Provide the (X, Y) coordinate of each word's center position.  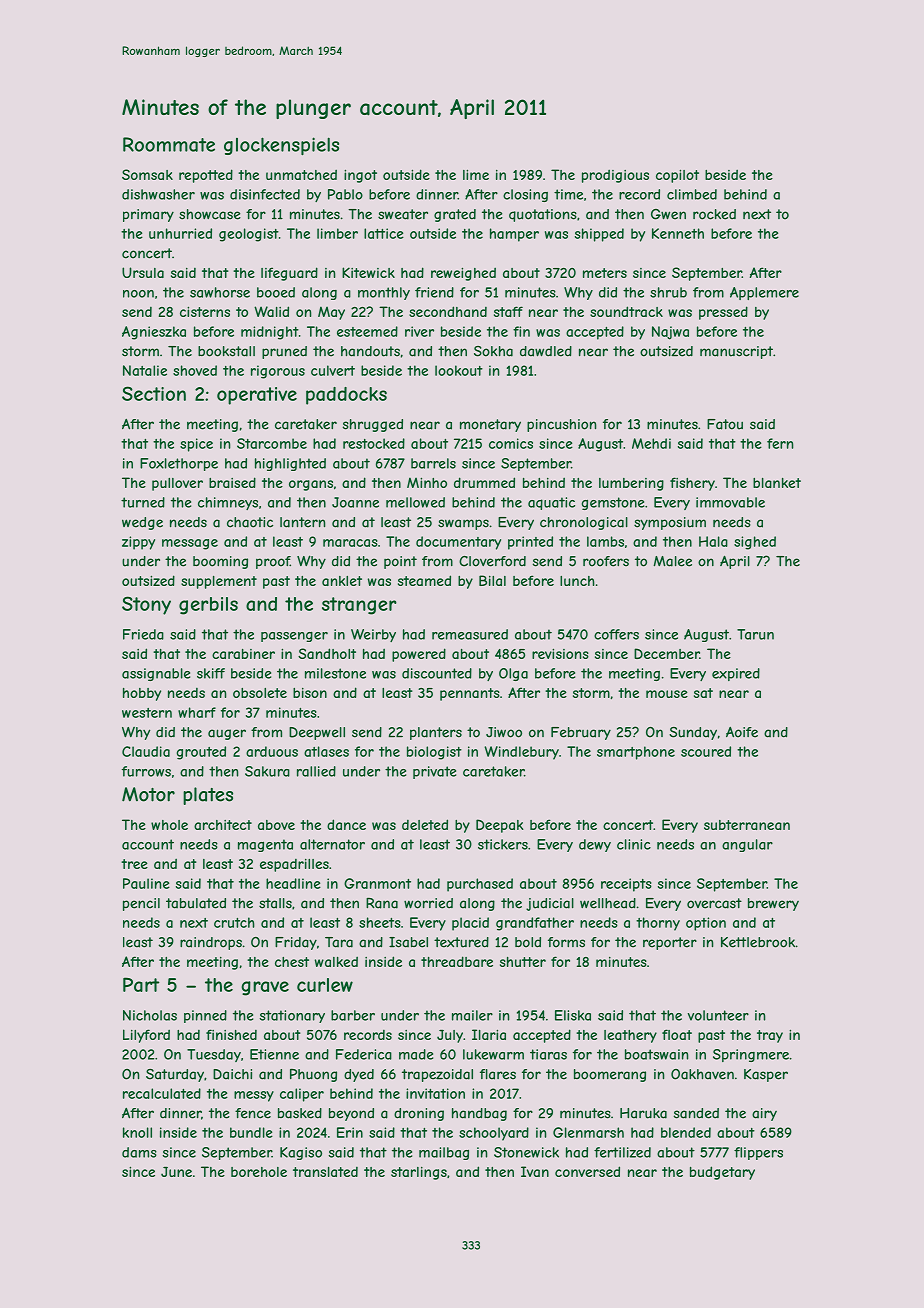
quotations (543, 215)
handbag (479, 1114)
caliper (302, 1095)
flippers (758, 1153)
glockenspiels (281, 146)
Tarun (755, 634)
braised (232, 482)
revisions (560, 653)
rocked (714, 214)
